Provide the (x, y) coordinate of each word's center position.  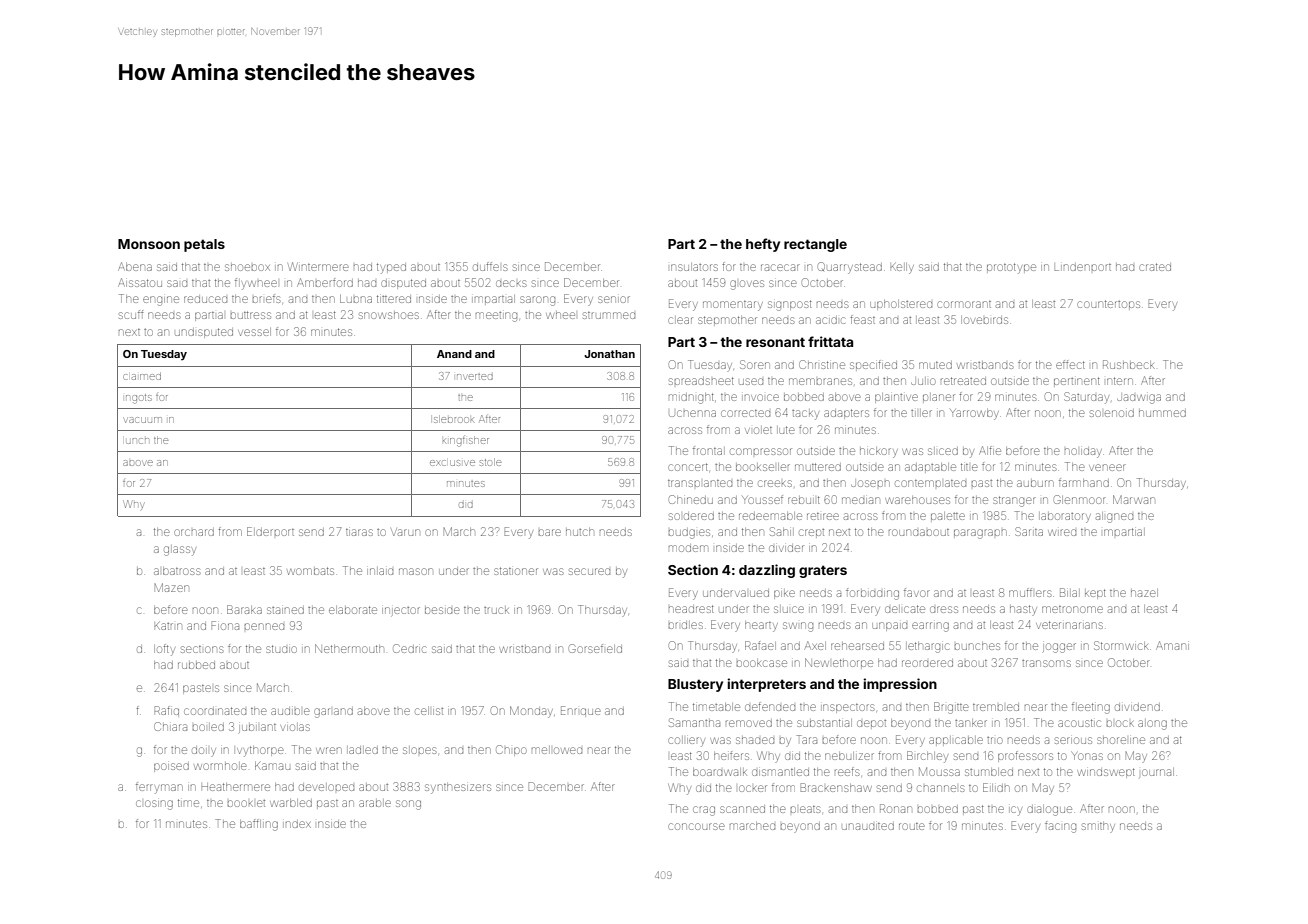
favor (917, 592)
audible (290, 711)
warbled (291, 803)
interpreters (766, 685)
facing (1060, 827)
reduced (205, 299)
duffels (490, 266)
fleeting (1091, 708)
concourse (696, 826)
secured (589, 571)
